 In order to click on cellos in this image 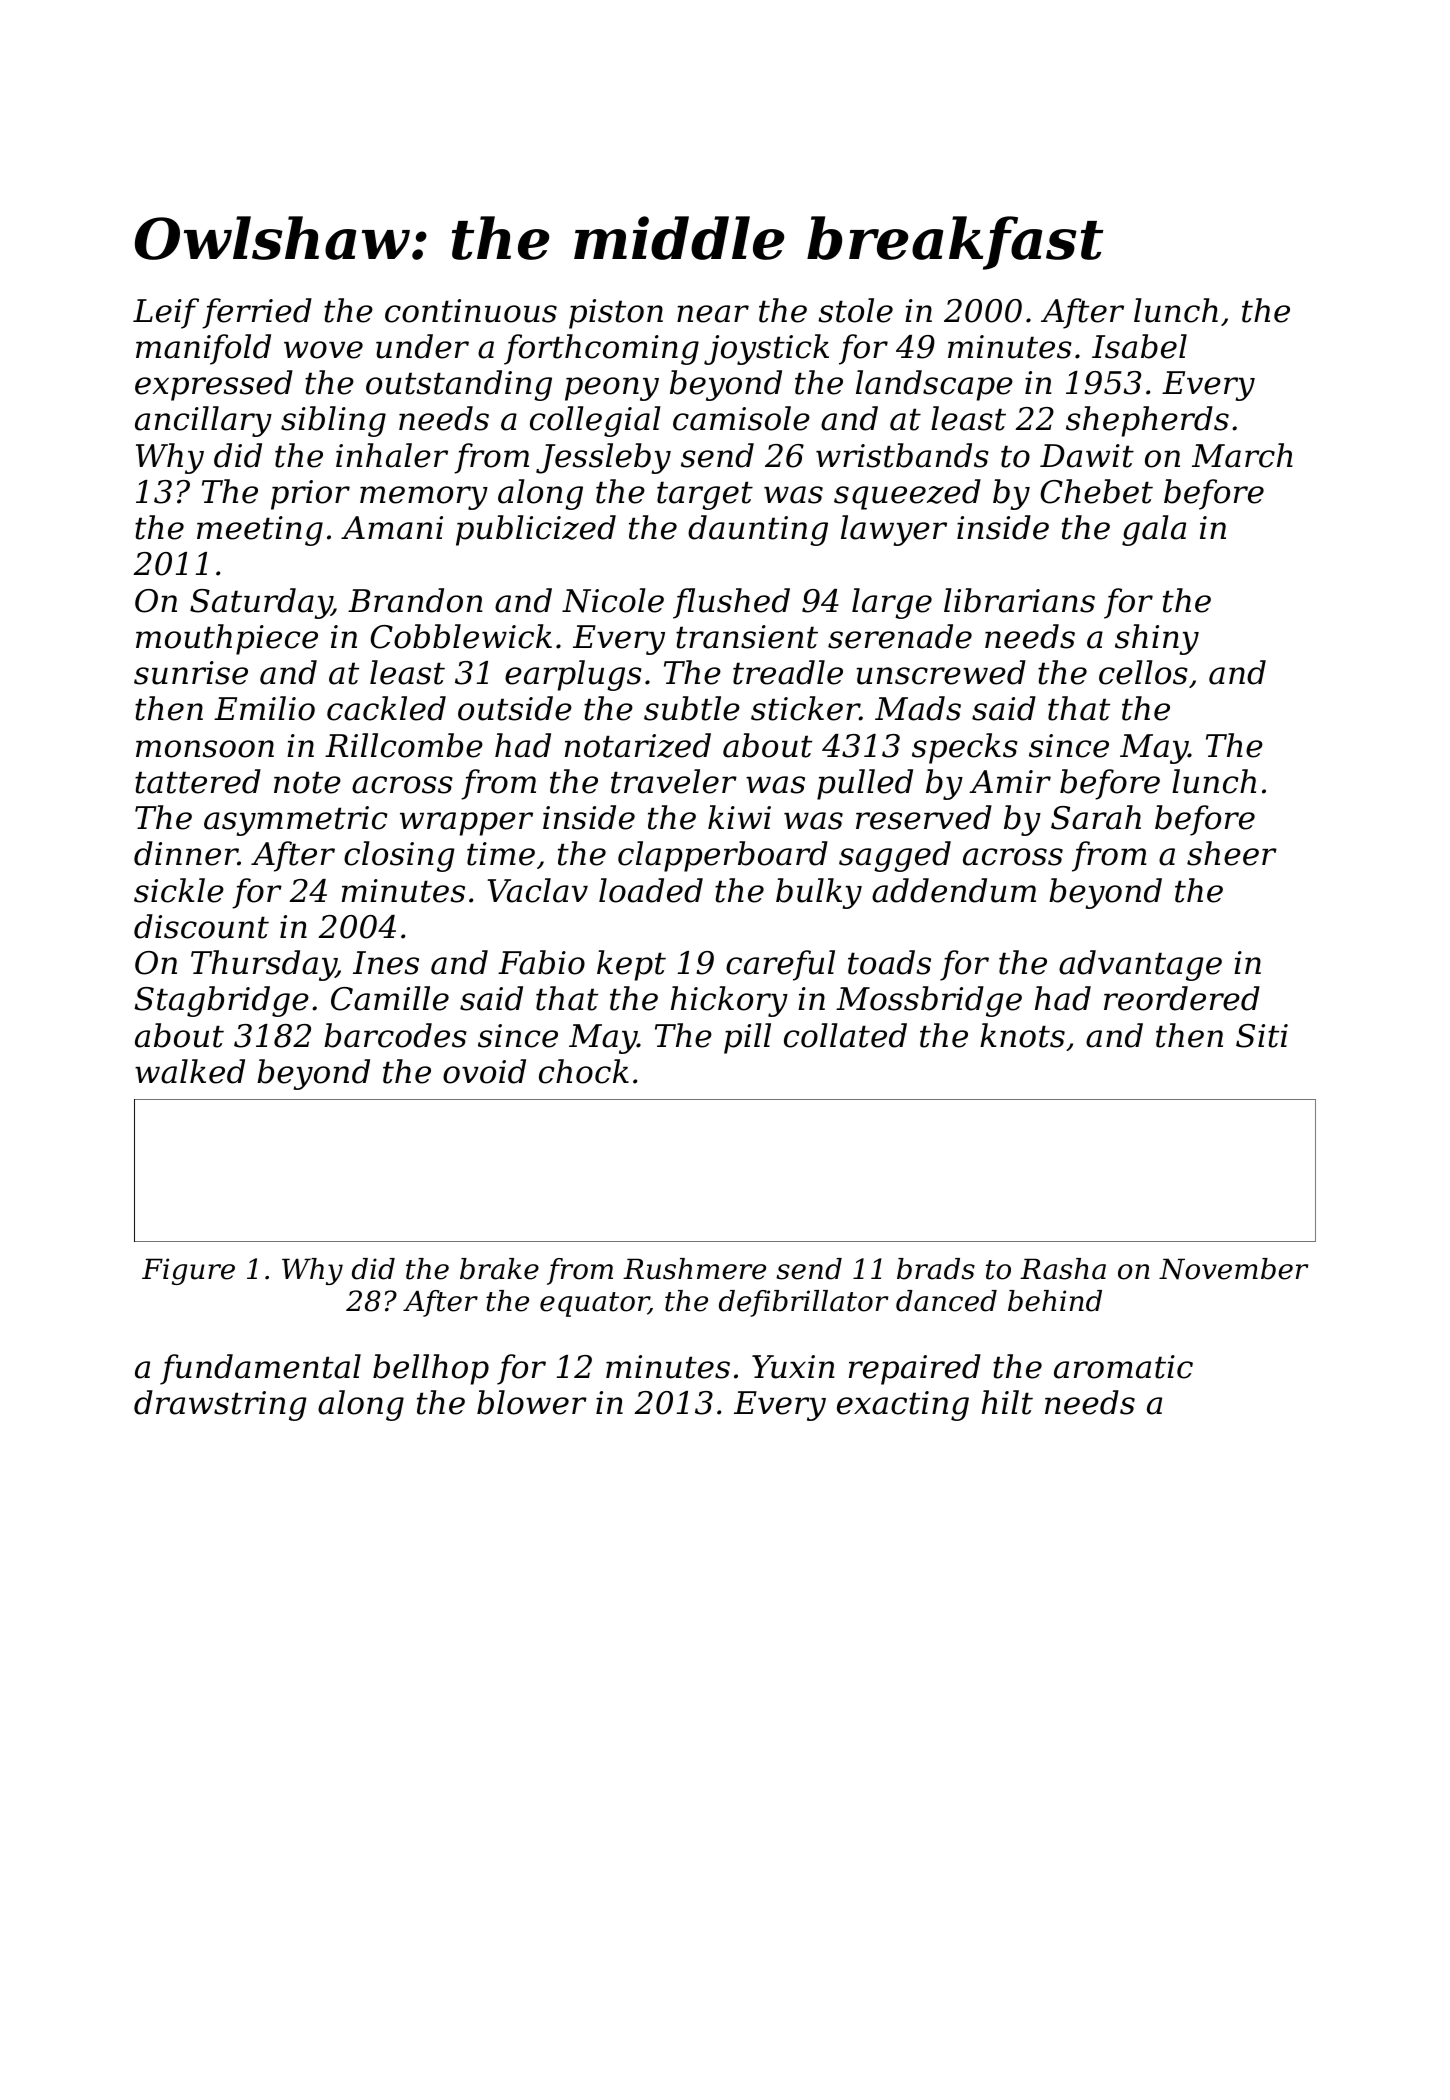, I will do `click(1143, 672)`.
